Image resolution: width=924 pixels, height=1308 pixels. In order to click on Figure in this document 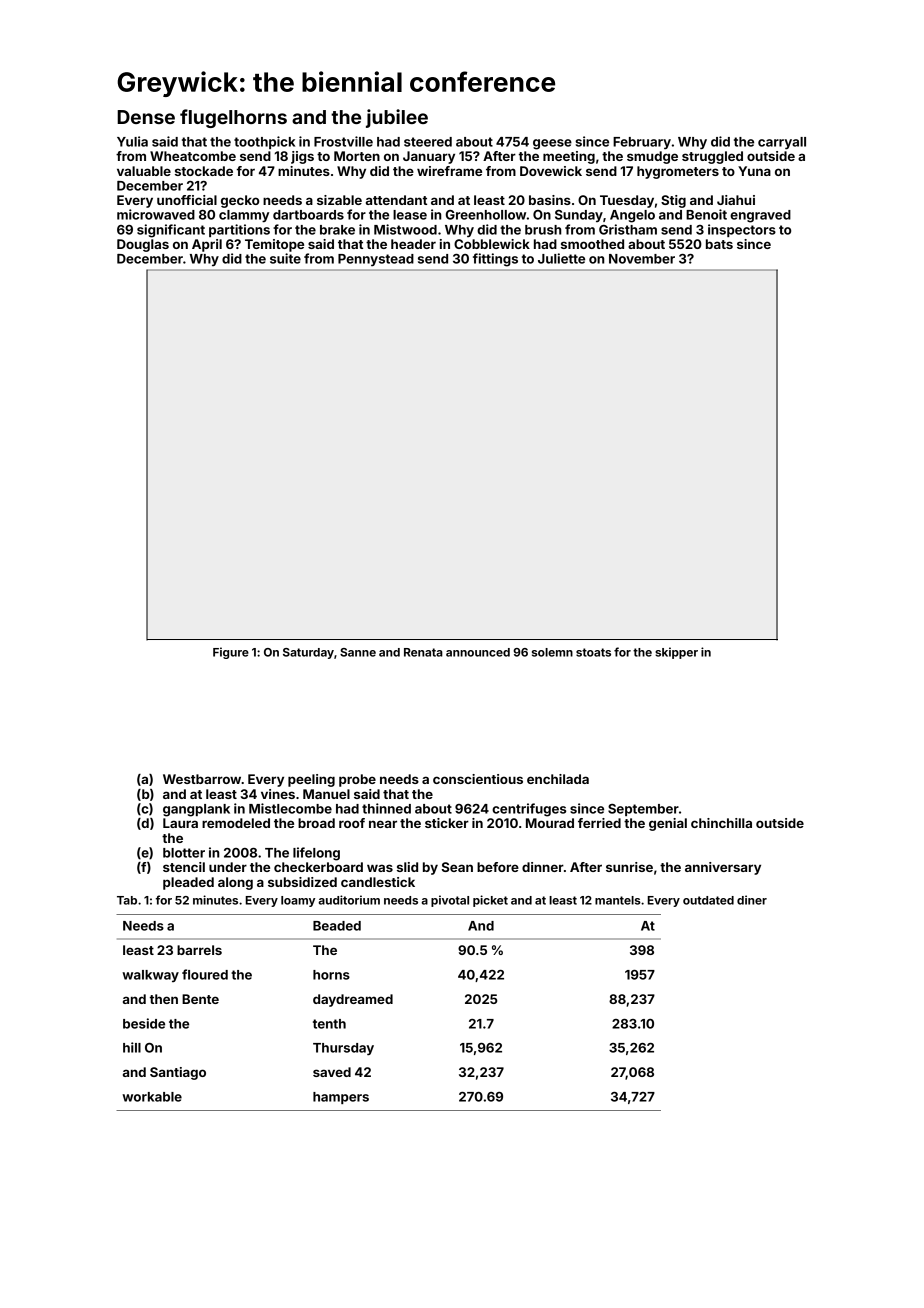, I will do `click(231, 653)`.
